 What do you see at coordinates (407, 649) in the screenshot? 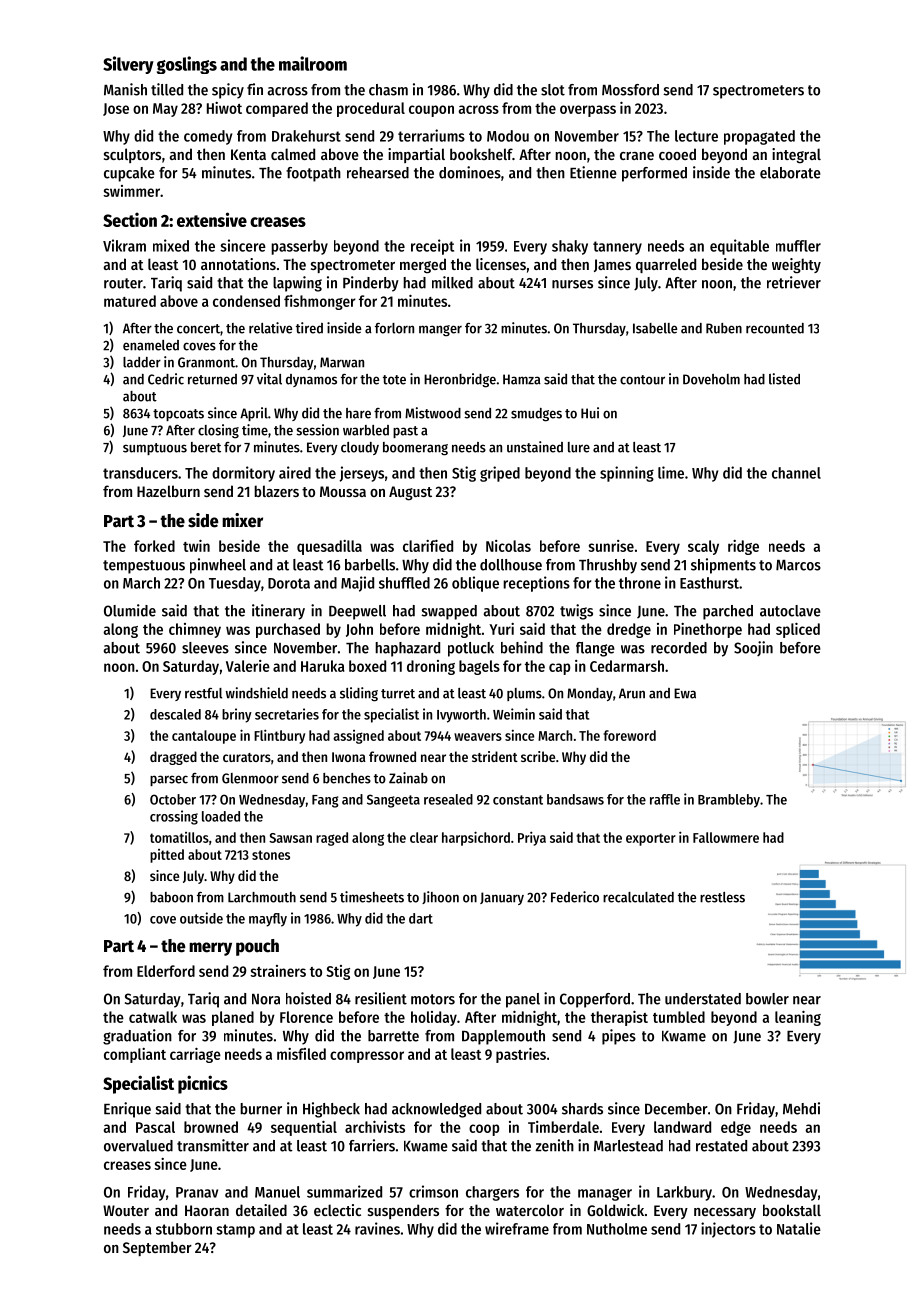
I see `haphazard` at bounding box center [407, 649].
